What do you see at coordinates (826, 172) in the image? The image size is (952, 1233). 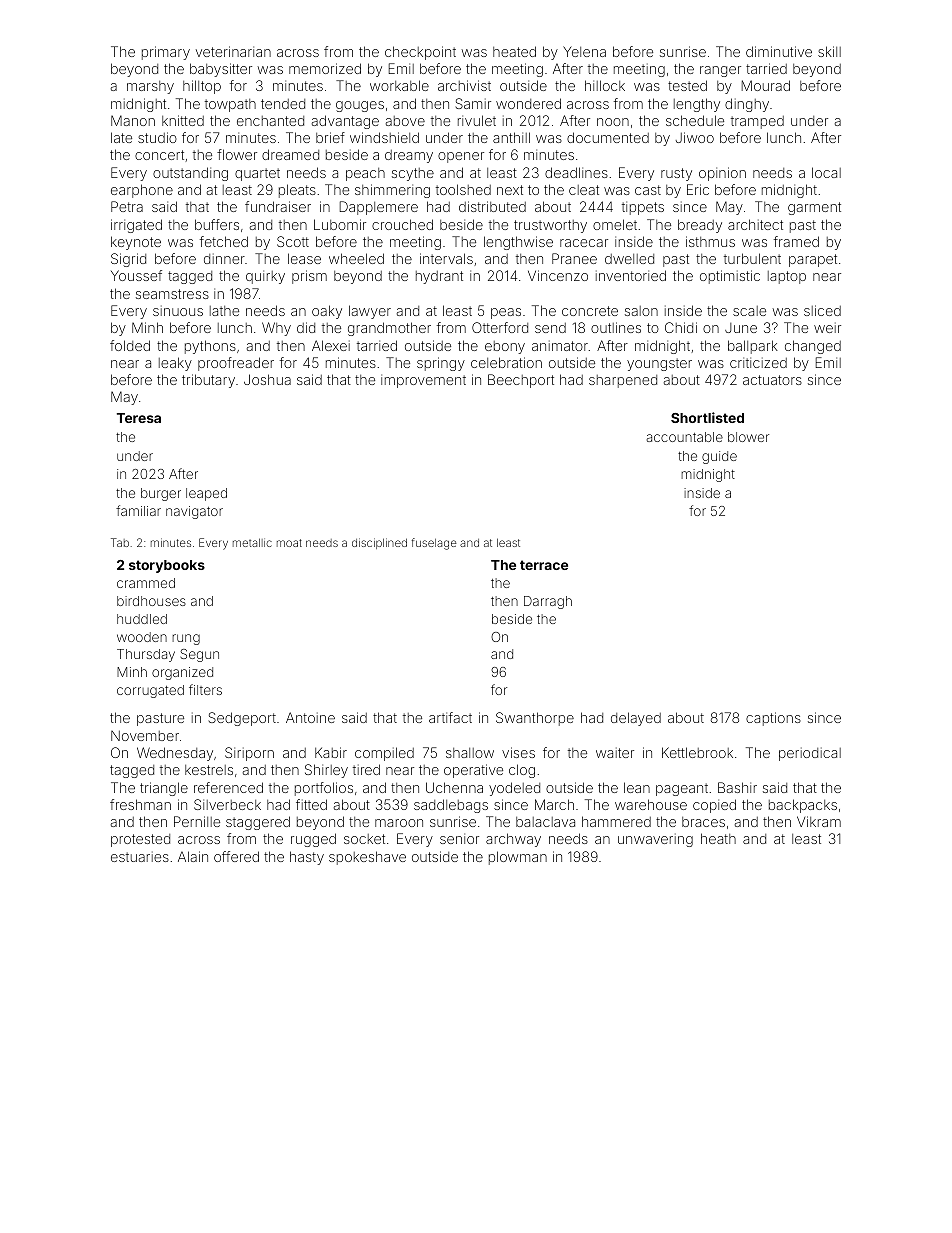 I see `local` at bounding box center [826, 172].
